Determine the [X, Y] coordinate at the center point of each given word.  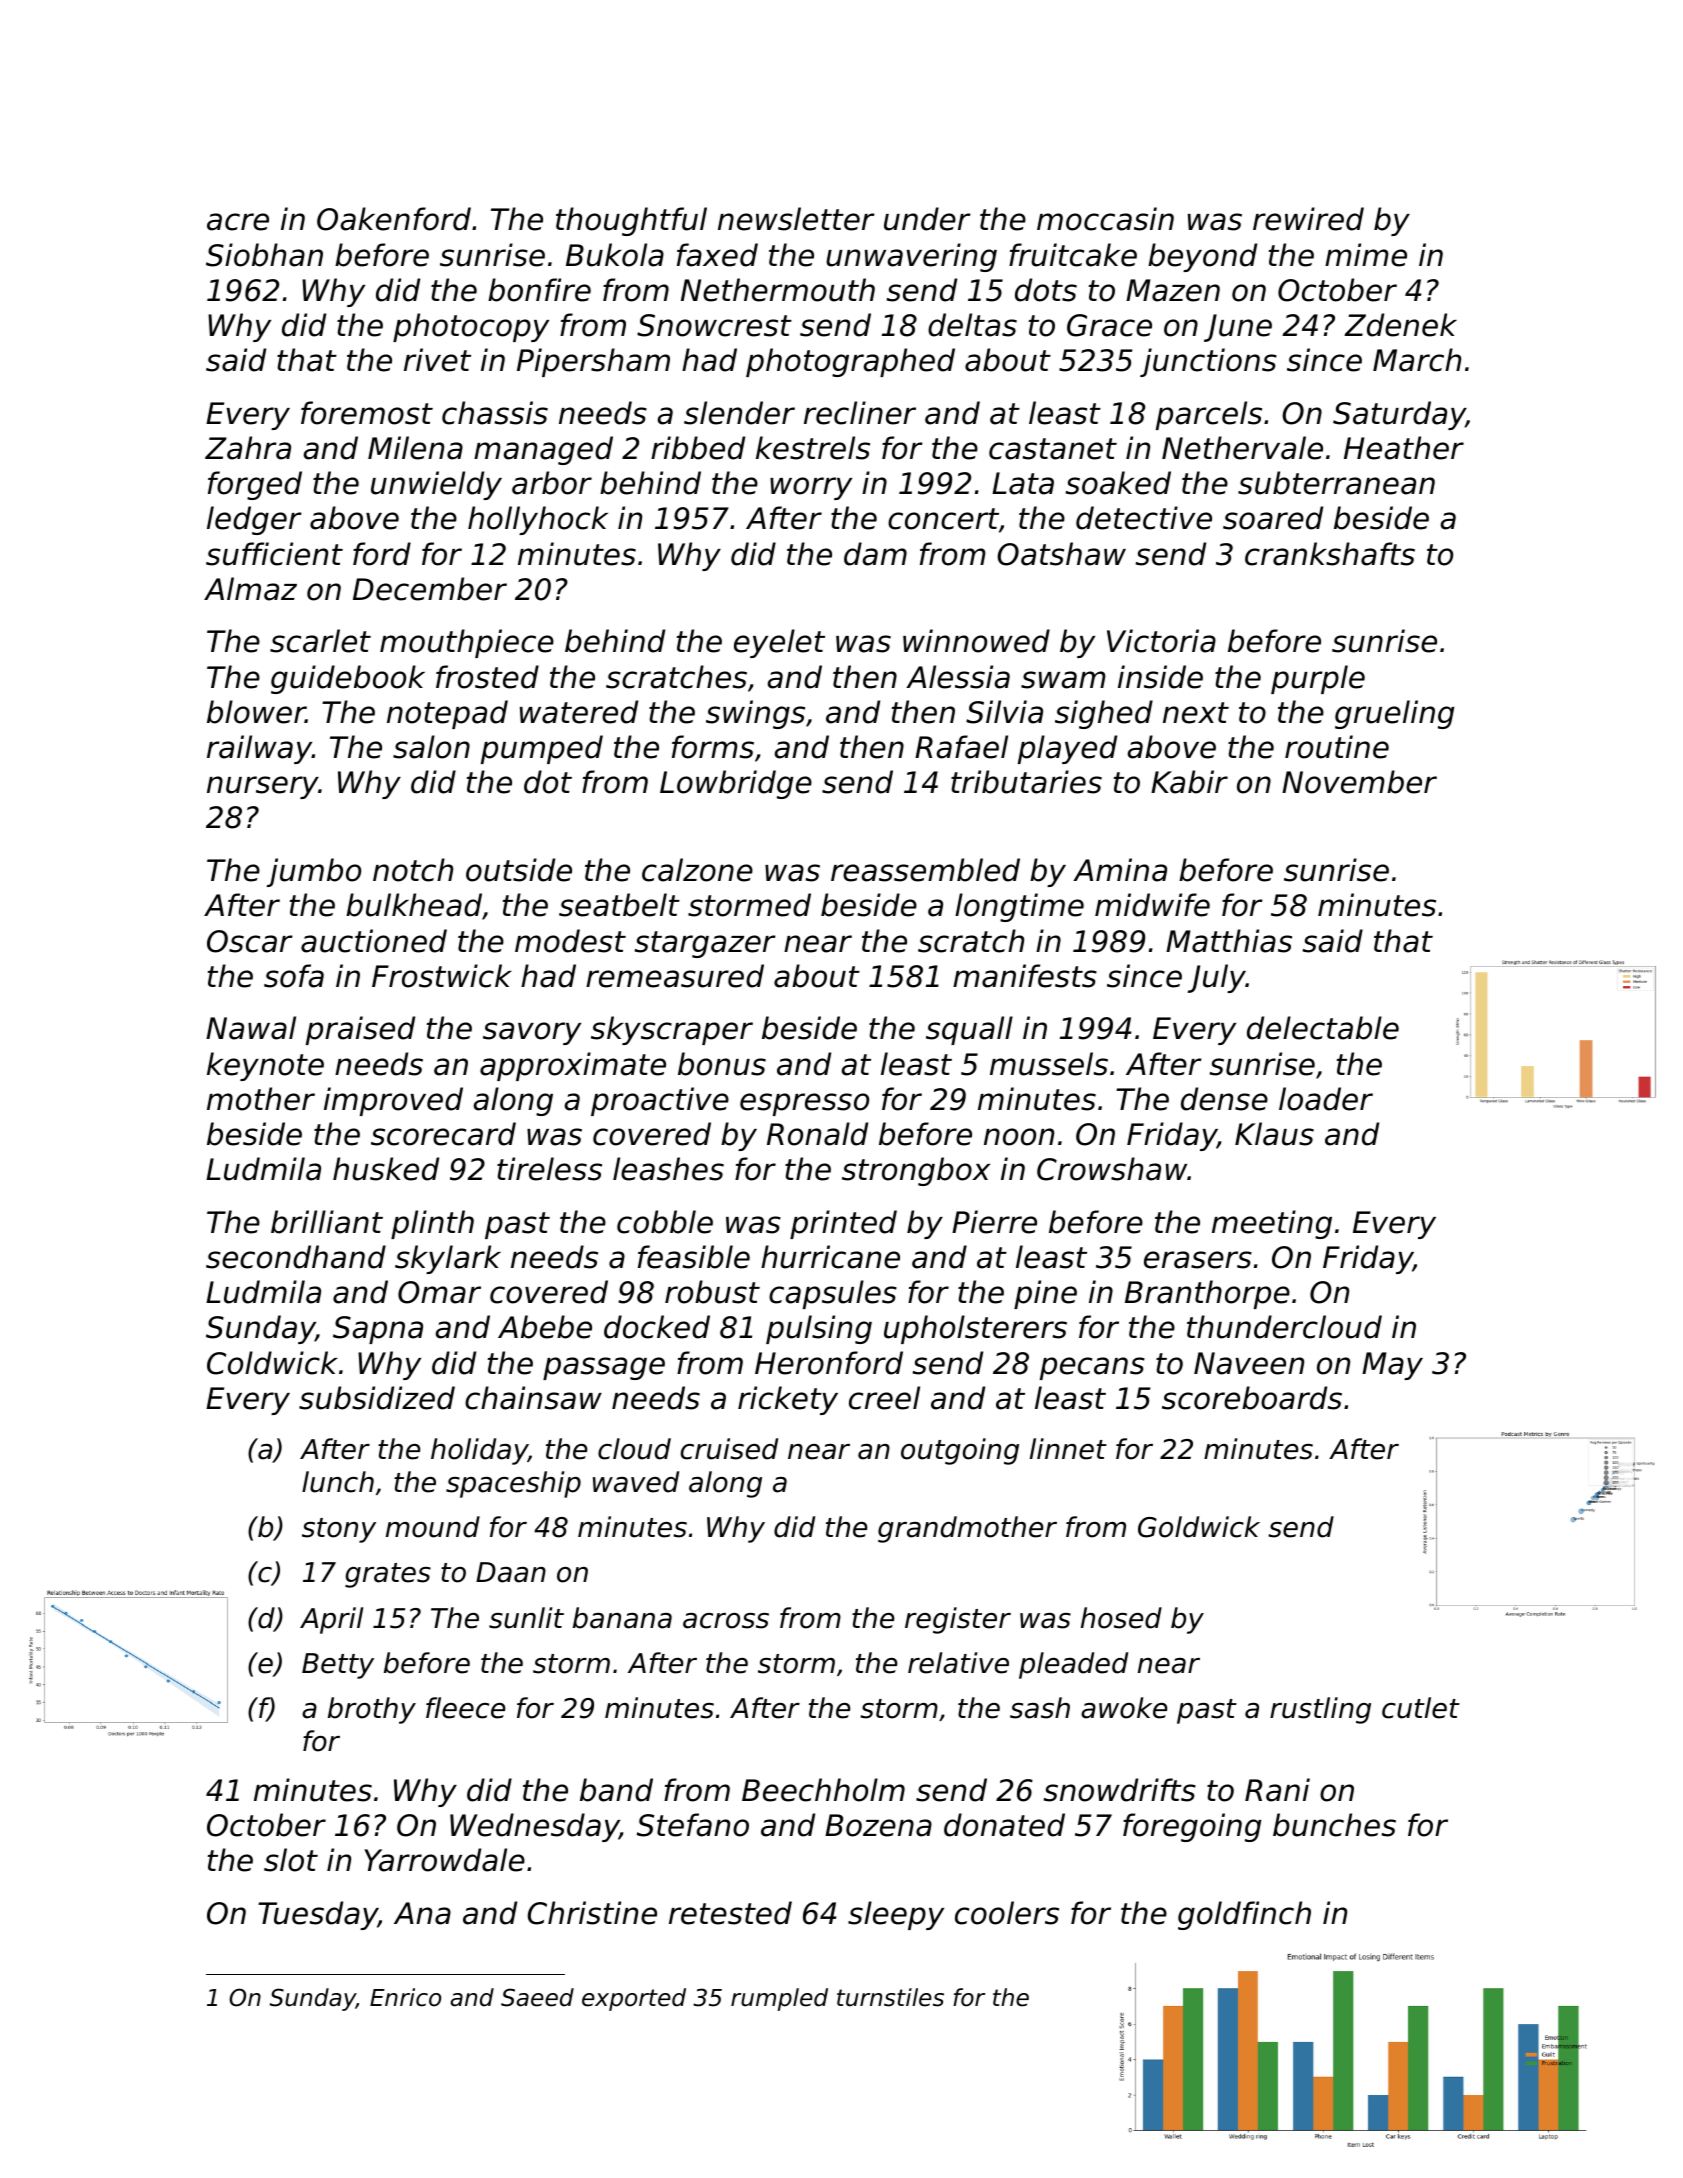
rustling [1320, 1710]
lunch [338, 1482]
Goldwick [1199, 1527]
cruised [729, 1449]
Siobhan [264, 255]
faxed [717, 255]
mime [1366, 255]
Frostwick [442, 976]
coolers [1007, 1913]
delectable [1323, 1028]
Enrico [405, 1997]
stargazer [705, 944]
